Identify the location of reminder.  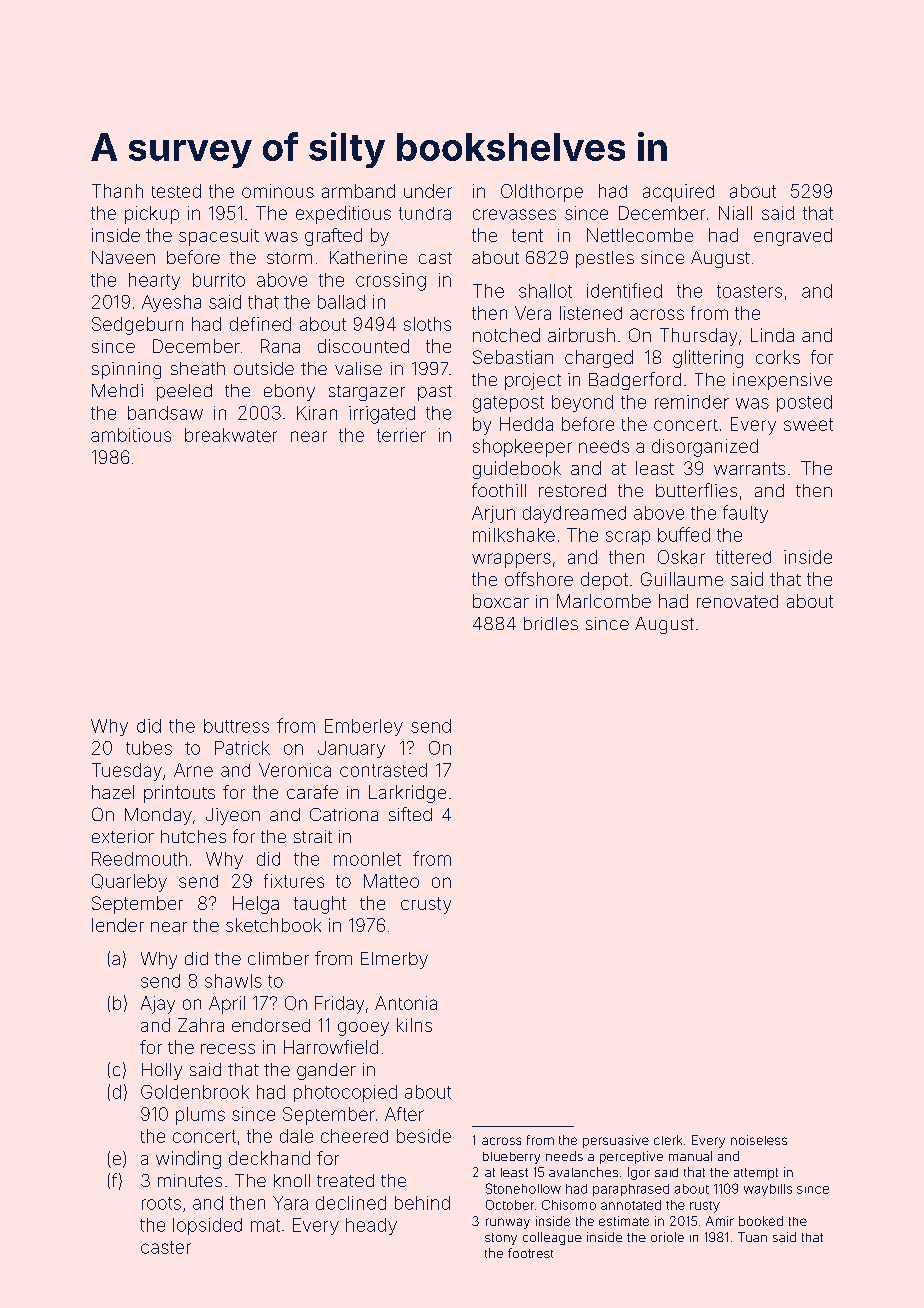
(692, 402).
